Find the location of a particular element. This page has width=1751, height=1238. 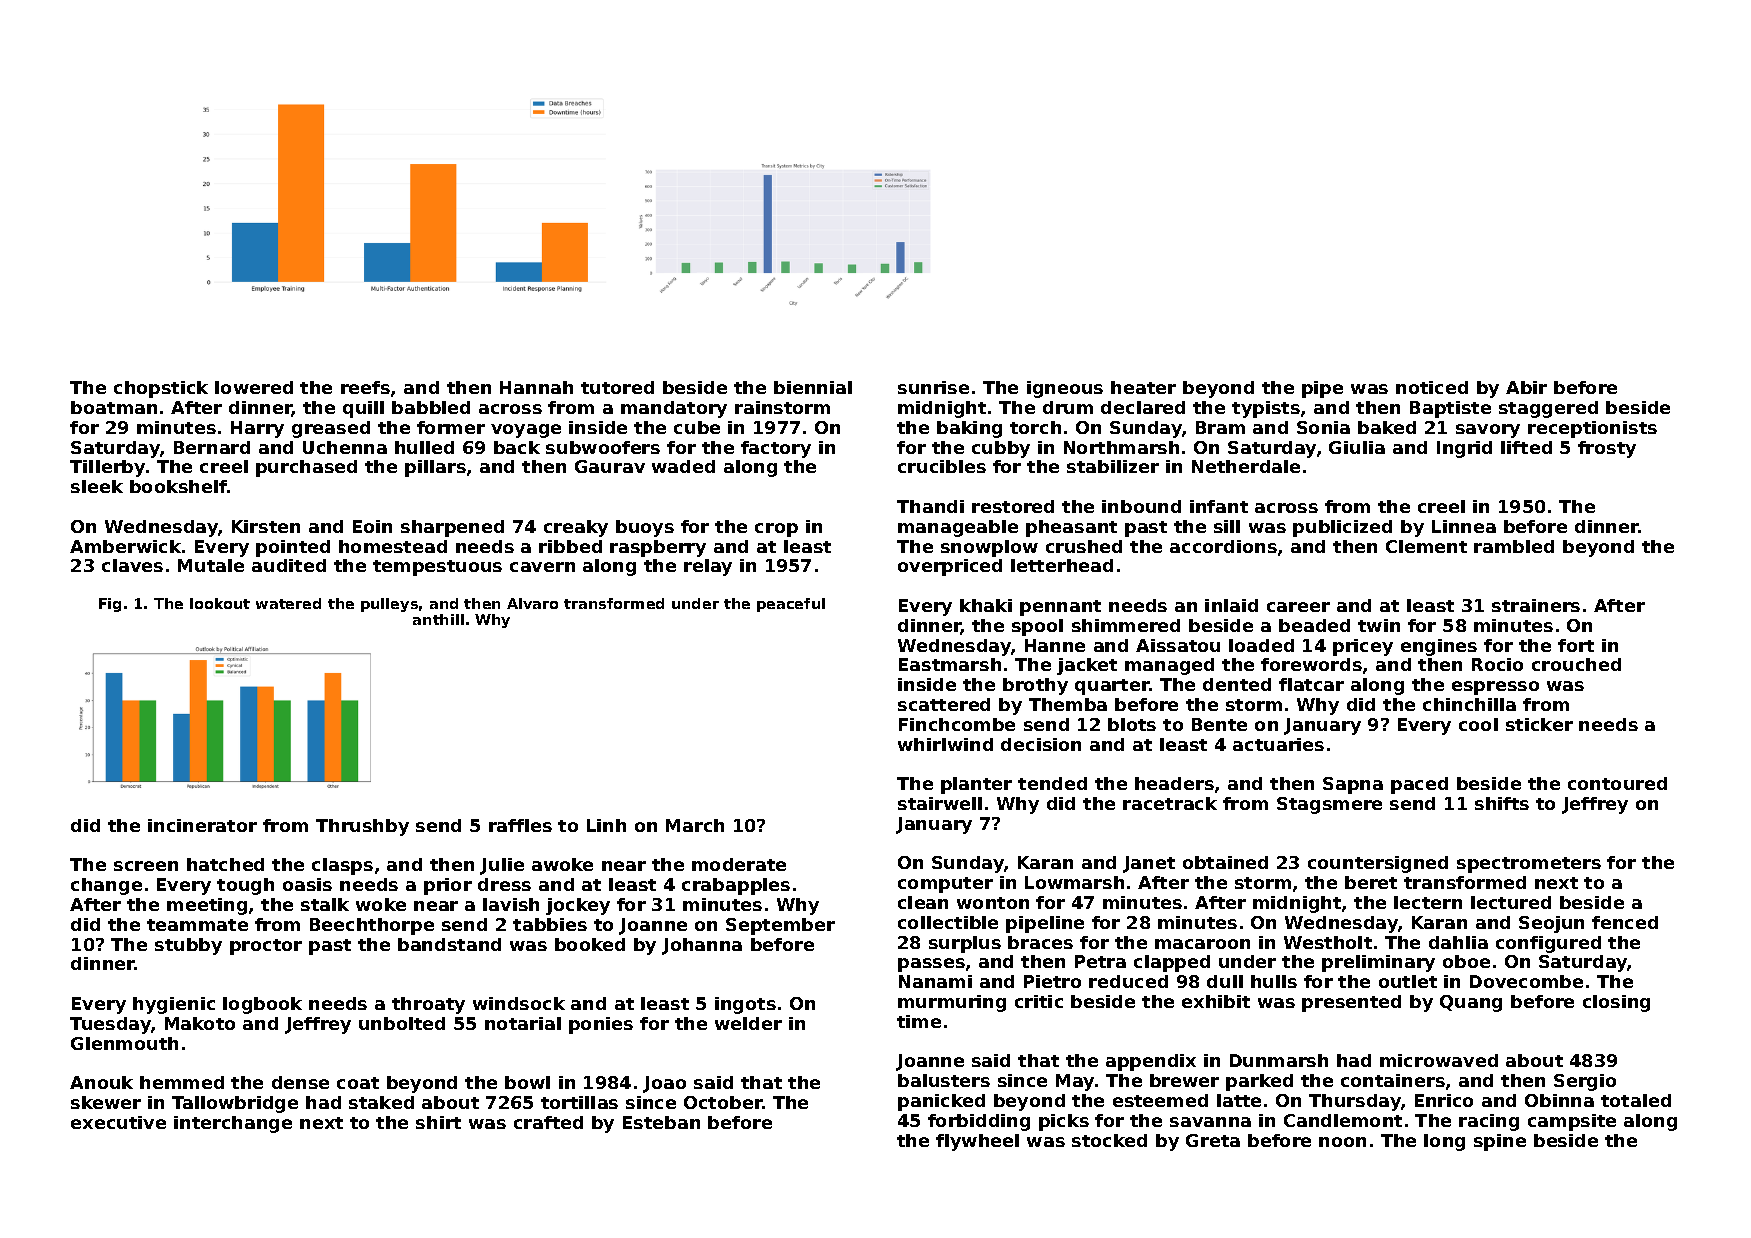

shifts is located at coordinates (1502, 803).
